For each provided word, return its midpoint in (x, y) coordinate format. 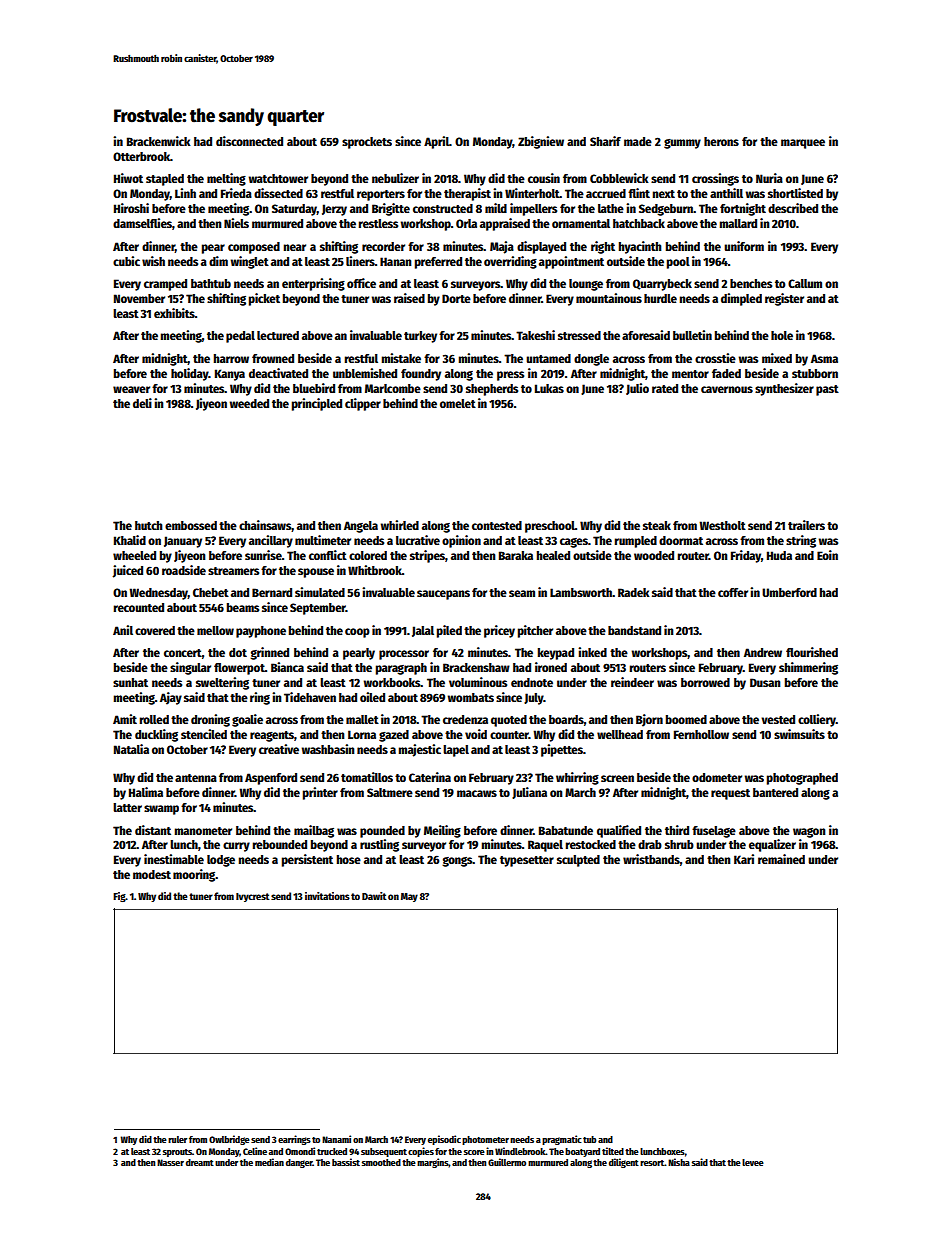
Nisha (679, 1162)
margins (433, 1163)
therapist (467, 194)
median (269, 1162)
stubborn (815, 373)
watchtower (278, 178)
